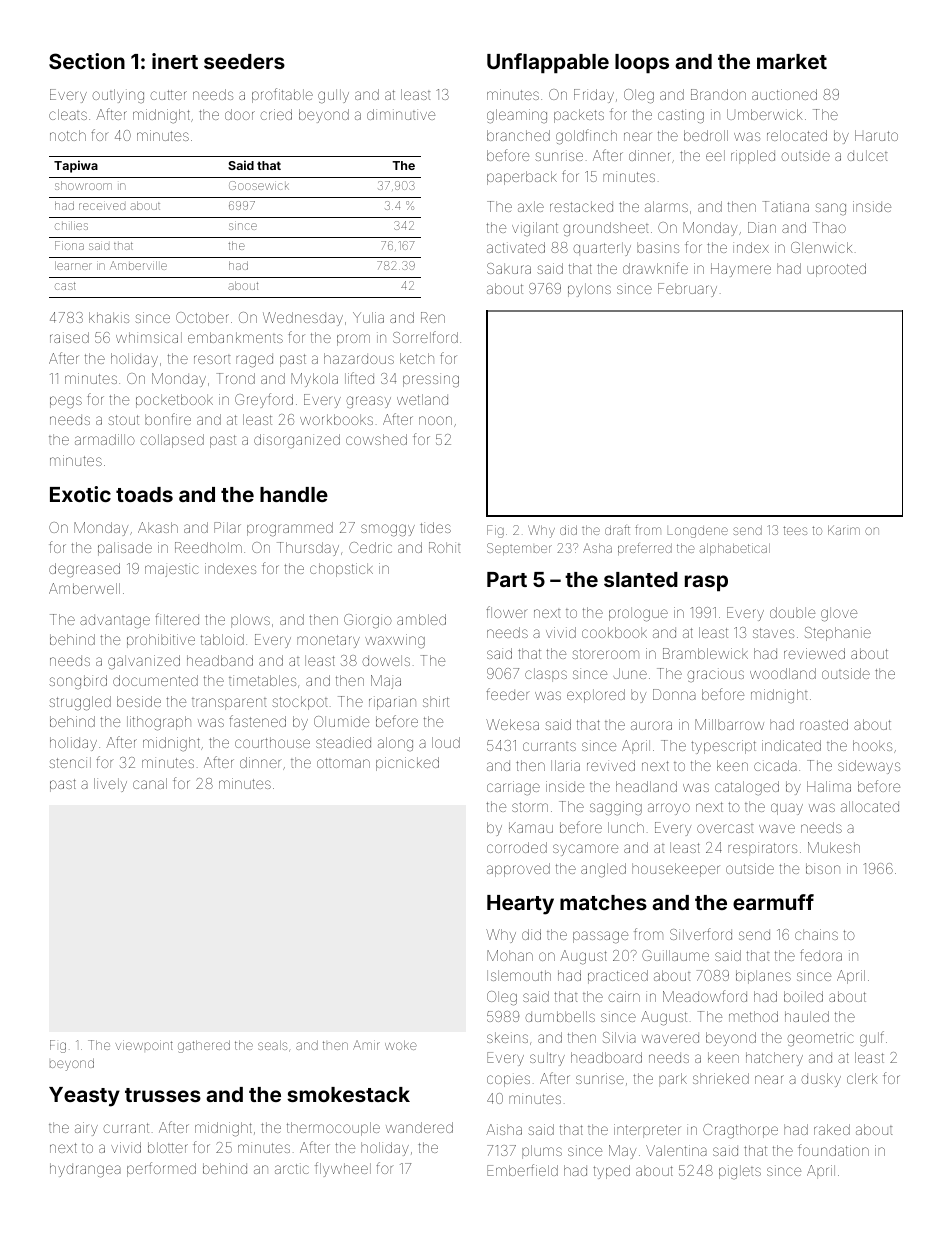  I want to click on flywheel, so click(343, 1169).
